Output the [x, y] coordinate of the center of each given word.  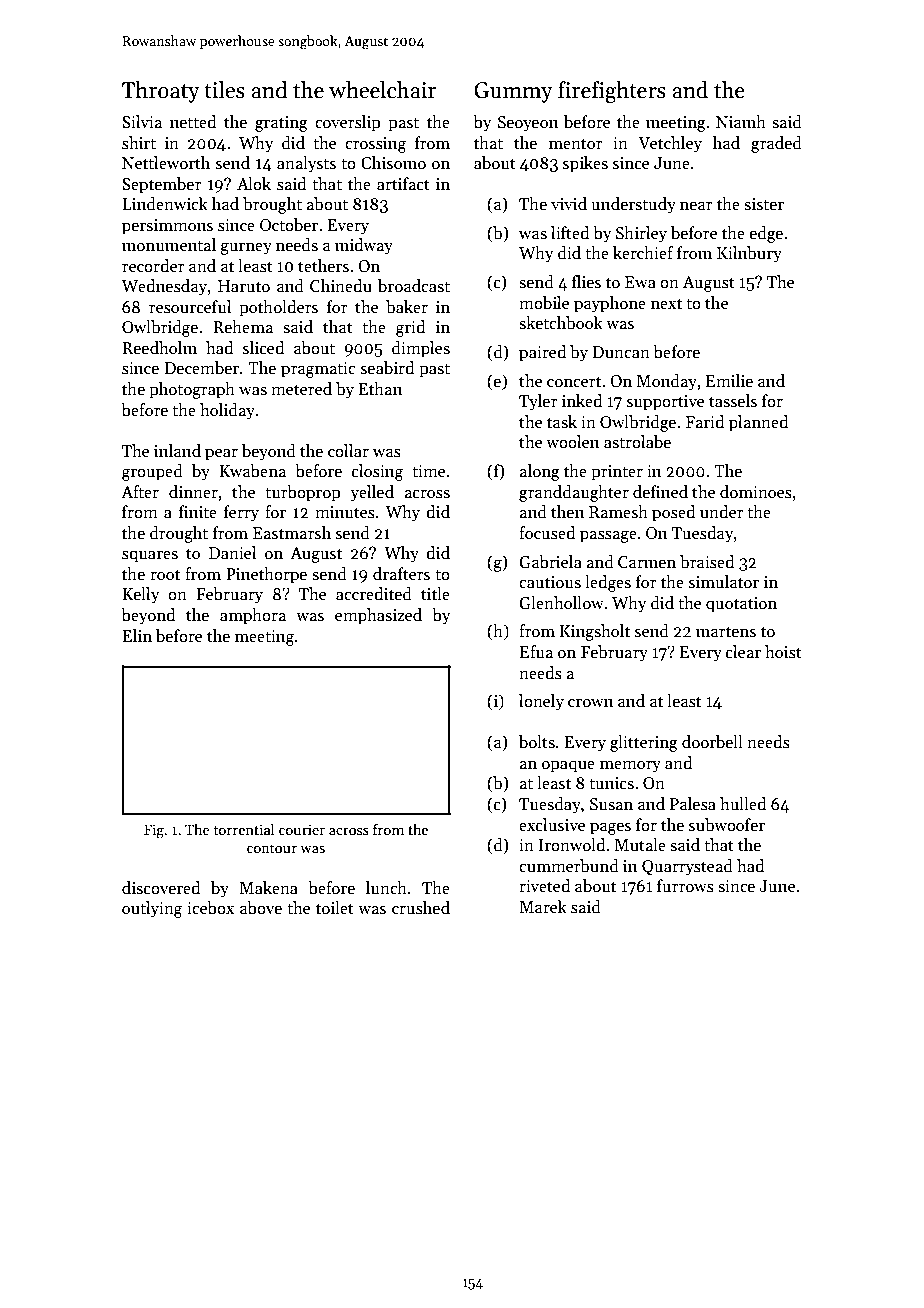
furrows [685, 886]
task [562, 422]
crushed [421, 908]
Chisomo [393, 163]
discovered [161, 888]
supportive [665, 403]
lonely [541, 702]
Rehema [243, 327]
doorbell [712, 742]
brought [272, 205]
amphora [253, 616]
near [696, 206]
